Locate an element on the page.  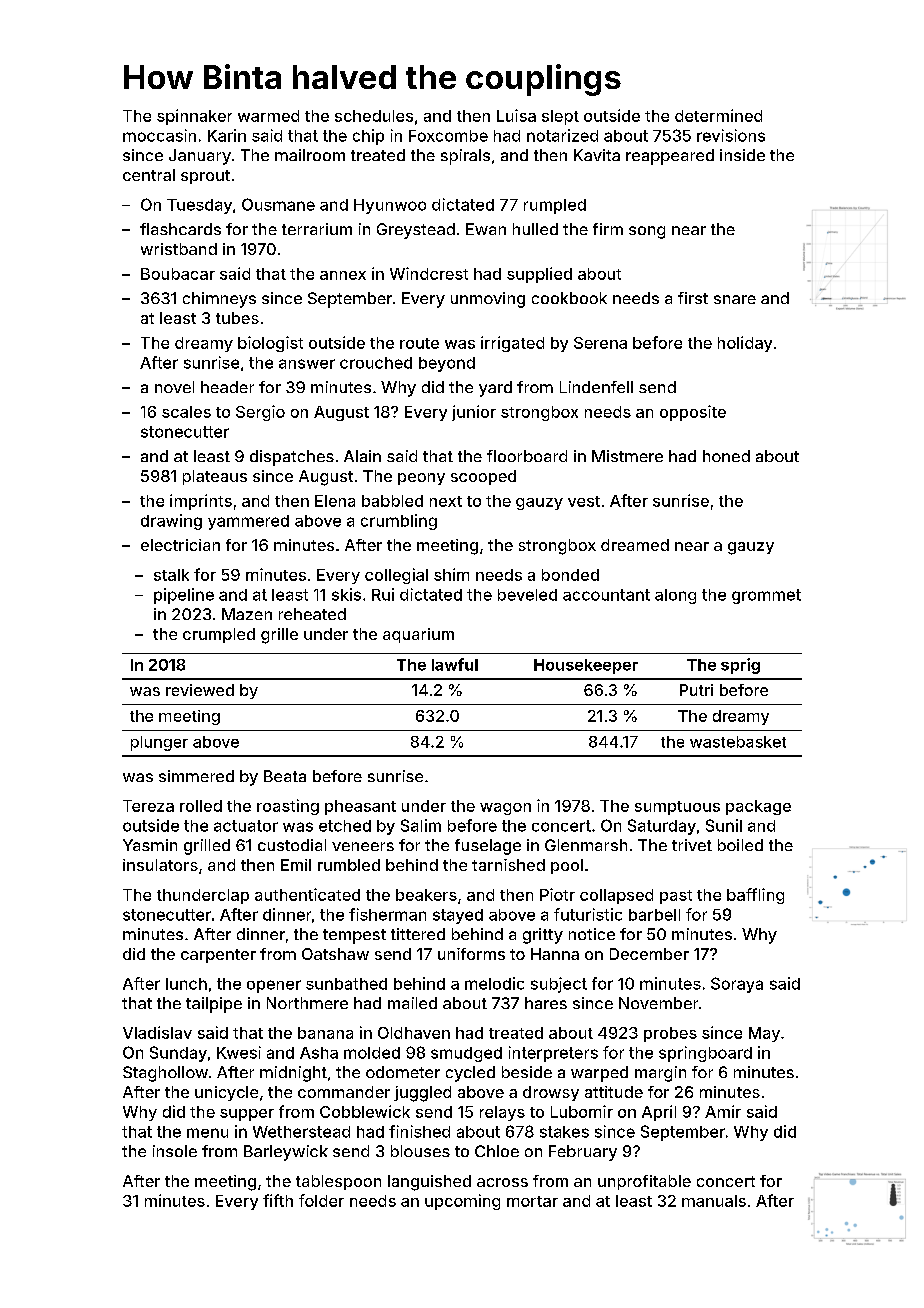
bonded is located at coordinates (570, 575).
